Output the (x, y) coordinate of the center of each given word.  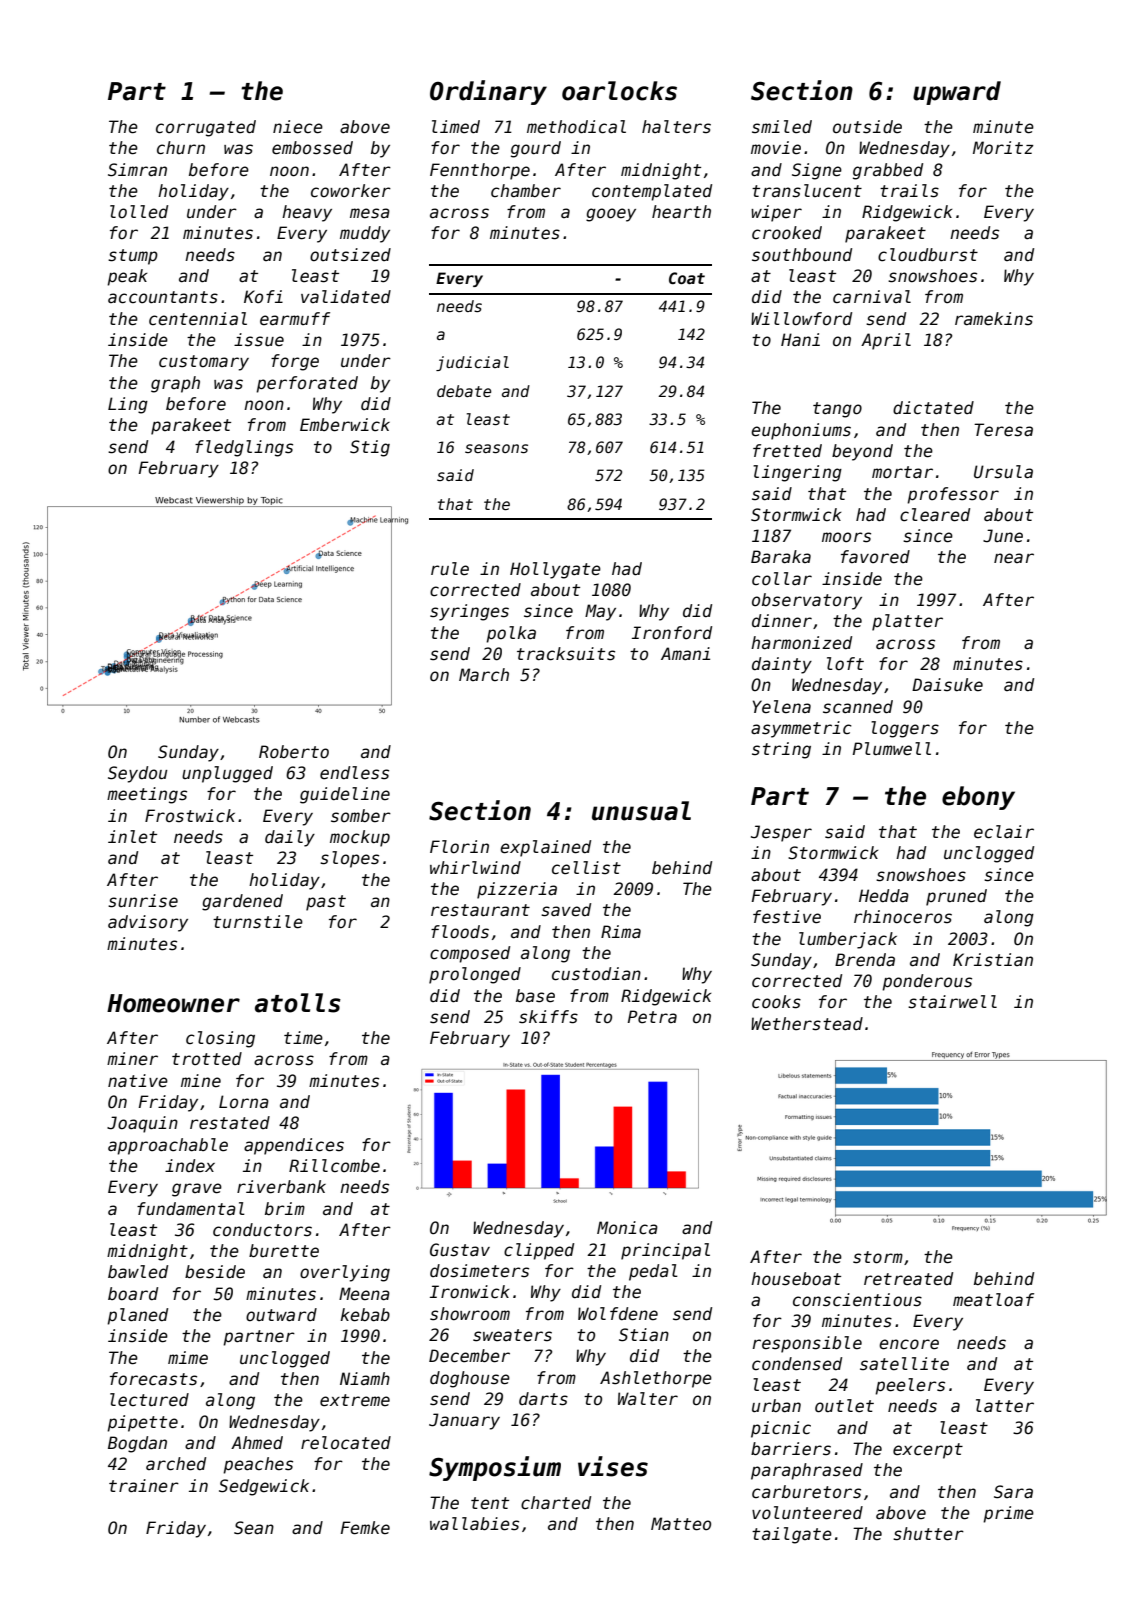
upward (957, 93)
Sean (254, 1528)
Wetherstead (807, 1024)
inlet (132, 837)
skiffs (548, 1017)
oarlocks (619, 91)
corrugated (206, 128)
